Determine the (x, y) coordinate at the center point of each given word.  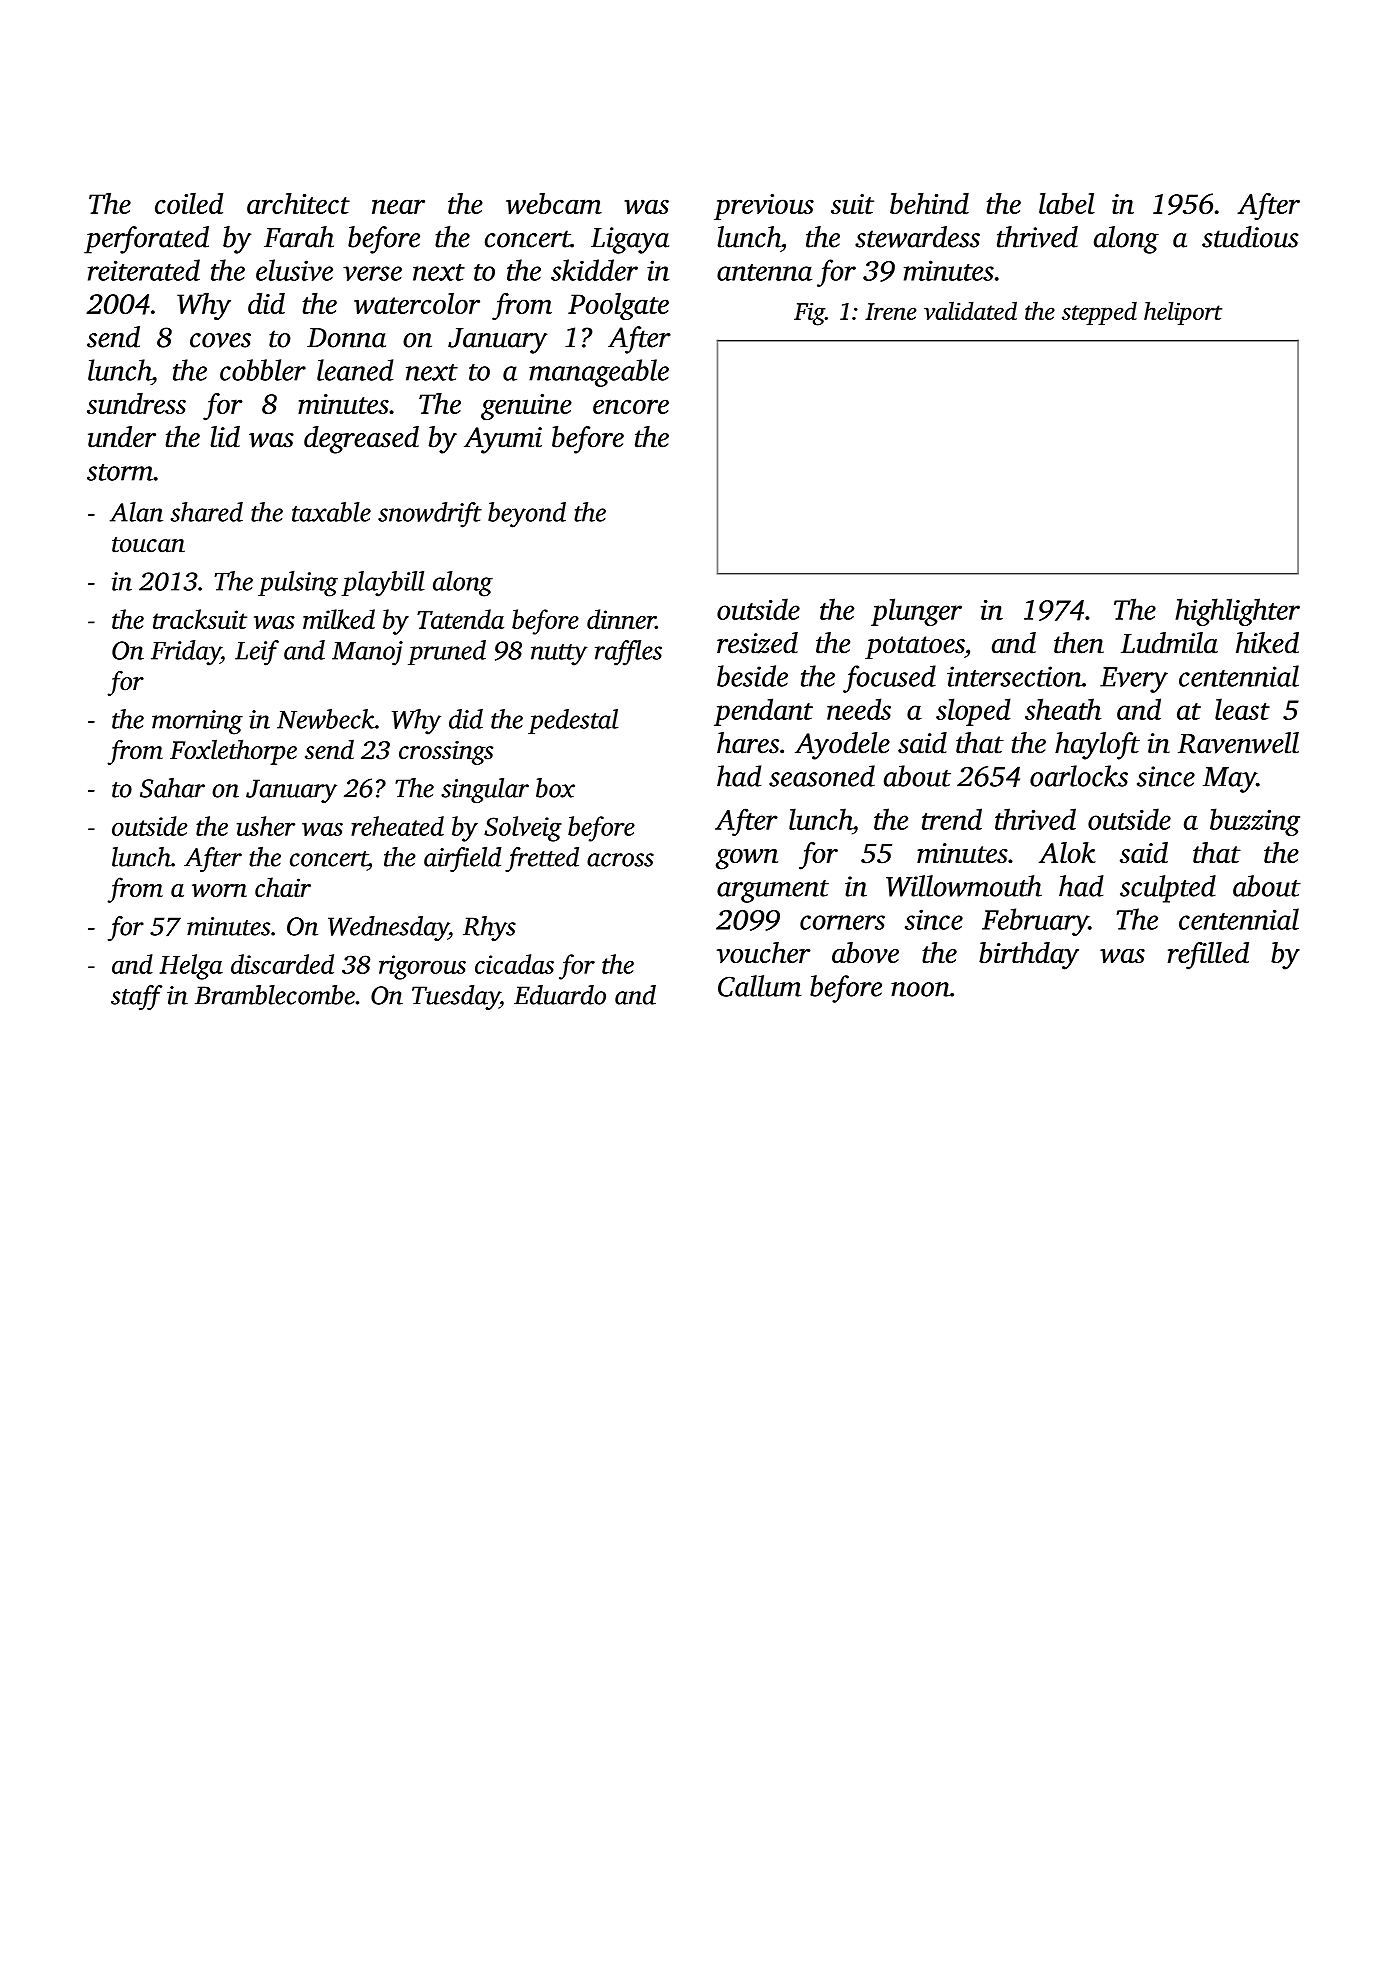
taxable (331, 512)
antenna (764, 272)
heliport (1183, 313)
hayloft (1097, 746)
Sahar (172, 788)
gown (747, 859)
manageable (599, 373)
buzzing (1255, 822)
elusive (294, 270)
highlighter (1237, 612)
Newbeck (326, 719)
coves (220, 340)
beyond (527, 515)
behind (929, 203)
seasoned (822, 776)
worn (219, 890)
